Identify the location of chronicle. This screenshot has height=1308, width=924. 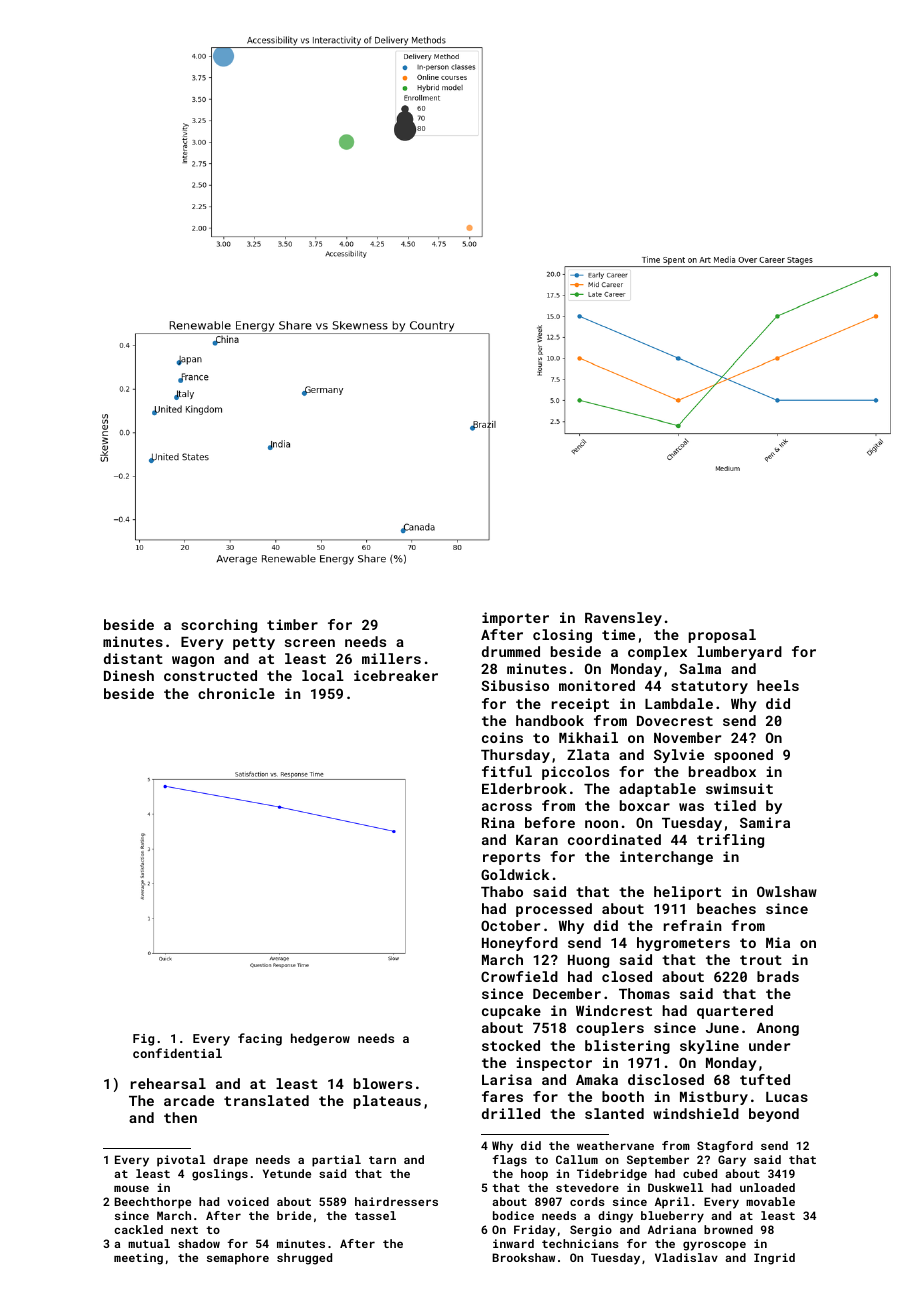
(236, 693).
